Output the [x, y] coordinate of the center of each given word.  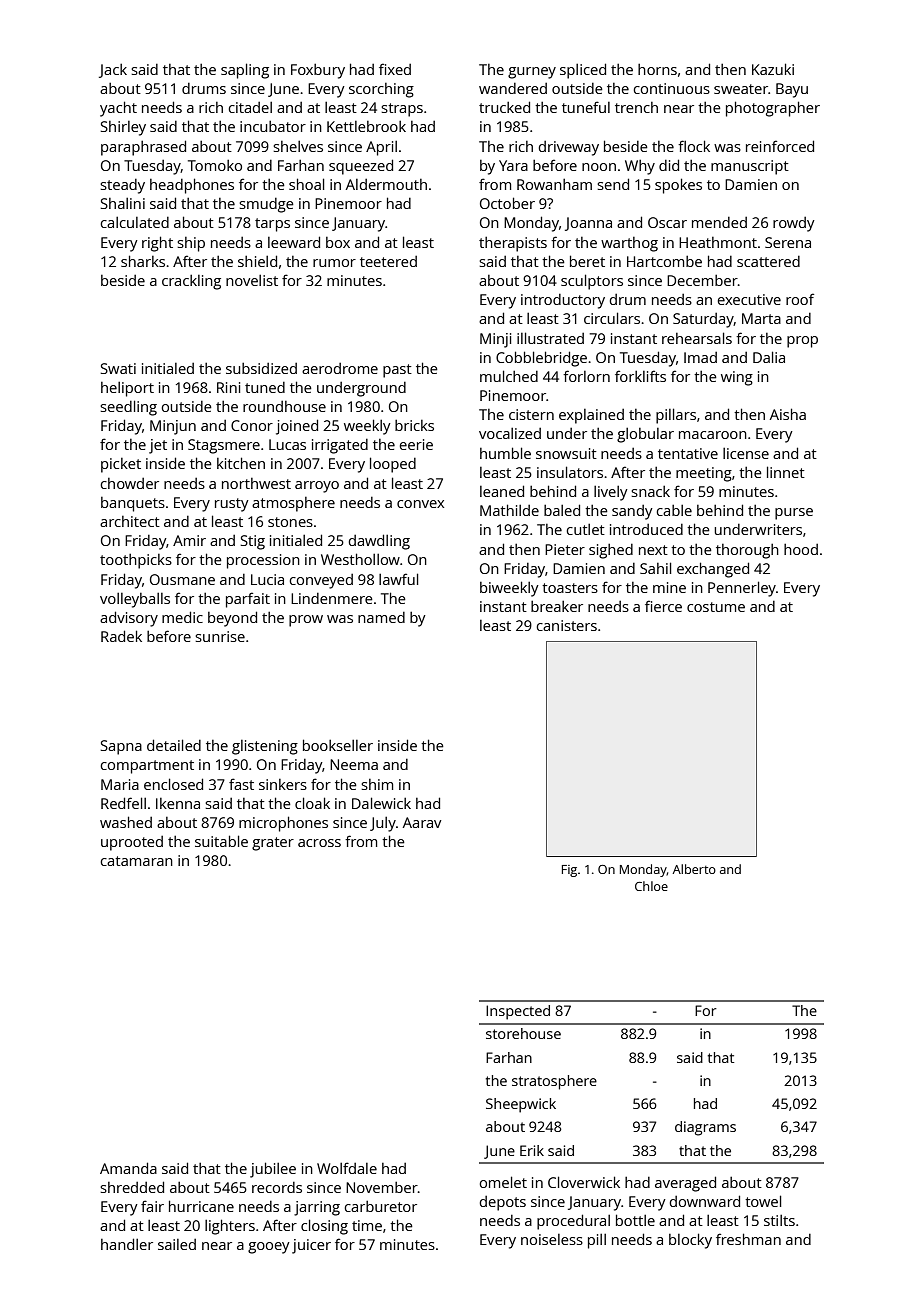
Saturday [703, 320]
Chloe [651, 886]
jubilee [273, 1170]
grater [273, 844]
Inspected [518, 1012]
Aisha [788, 414]
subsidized [261, 368]
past [397, 371]
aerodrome [340, 368]
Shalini [123, 203]
